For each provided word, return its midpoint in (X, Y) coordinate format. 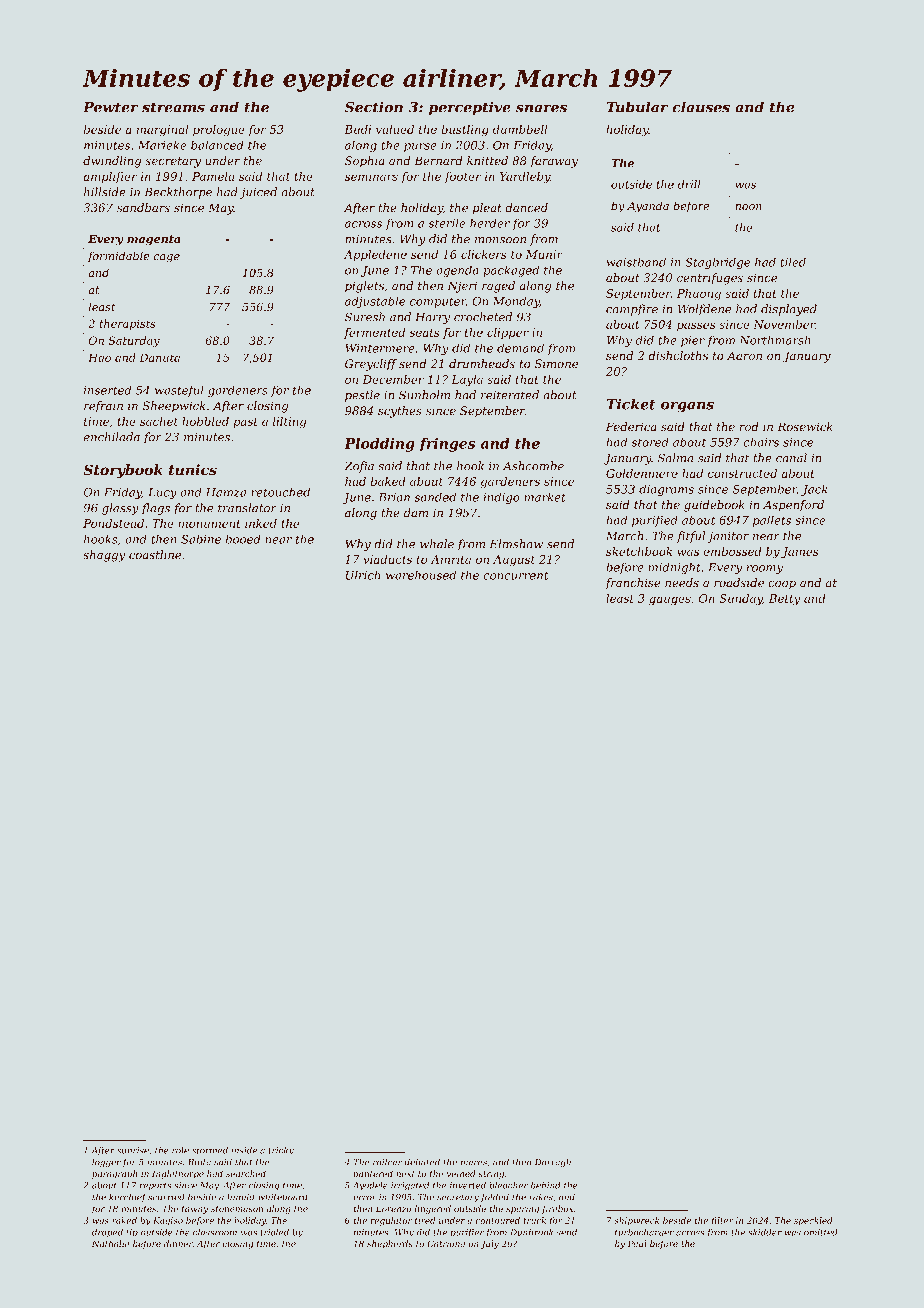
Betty (784, 600)
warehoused (421, 575)
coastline (155, 554)
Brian (394, 497)
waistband (636, 262)
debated (422, 1162)
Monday (516, 302)
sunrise (133, 1150)
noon (748, 207)
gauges (670, 601)
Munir (544, 254)
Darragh (553, 1162)
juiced (258, 193)
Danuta (159, 357)
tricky (281, 1151)
